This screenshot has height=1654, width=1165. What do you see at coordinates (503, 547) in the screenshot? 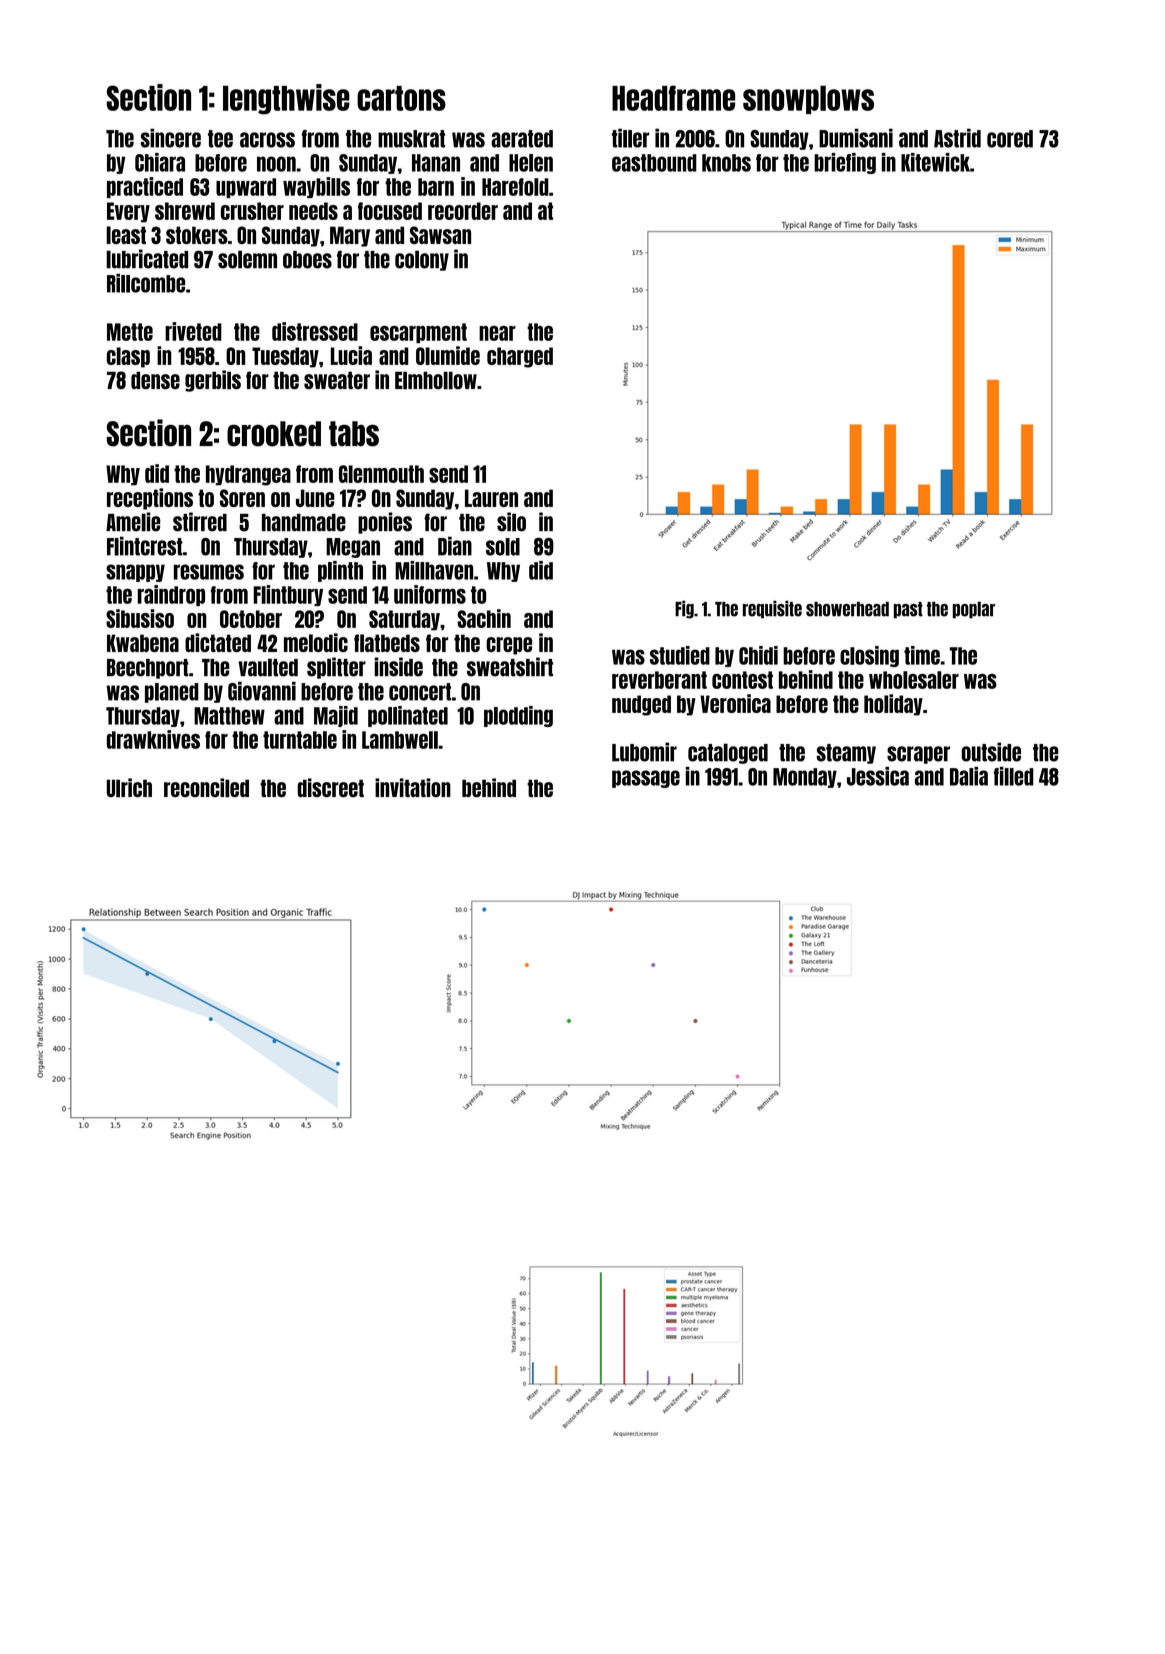
I see `sold` at bounding box center [503, 547].
